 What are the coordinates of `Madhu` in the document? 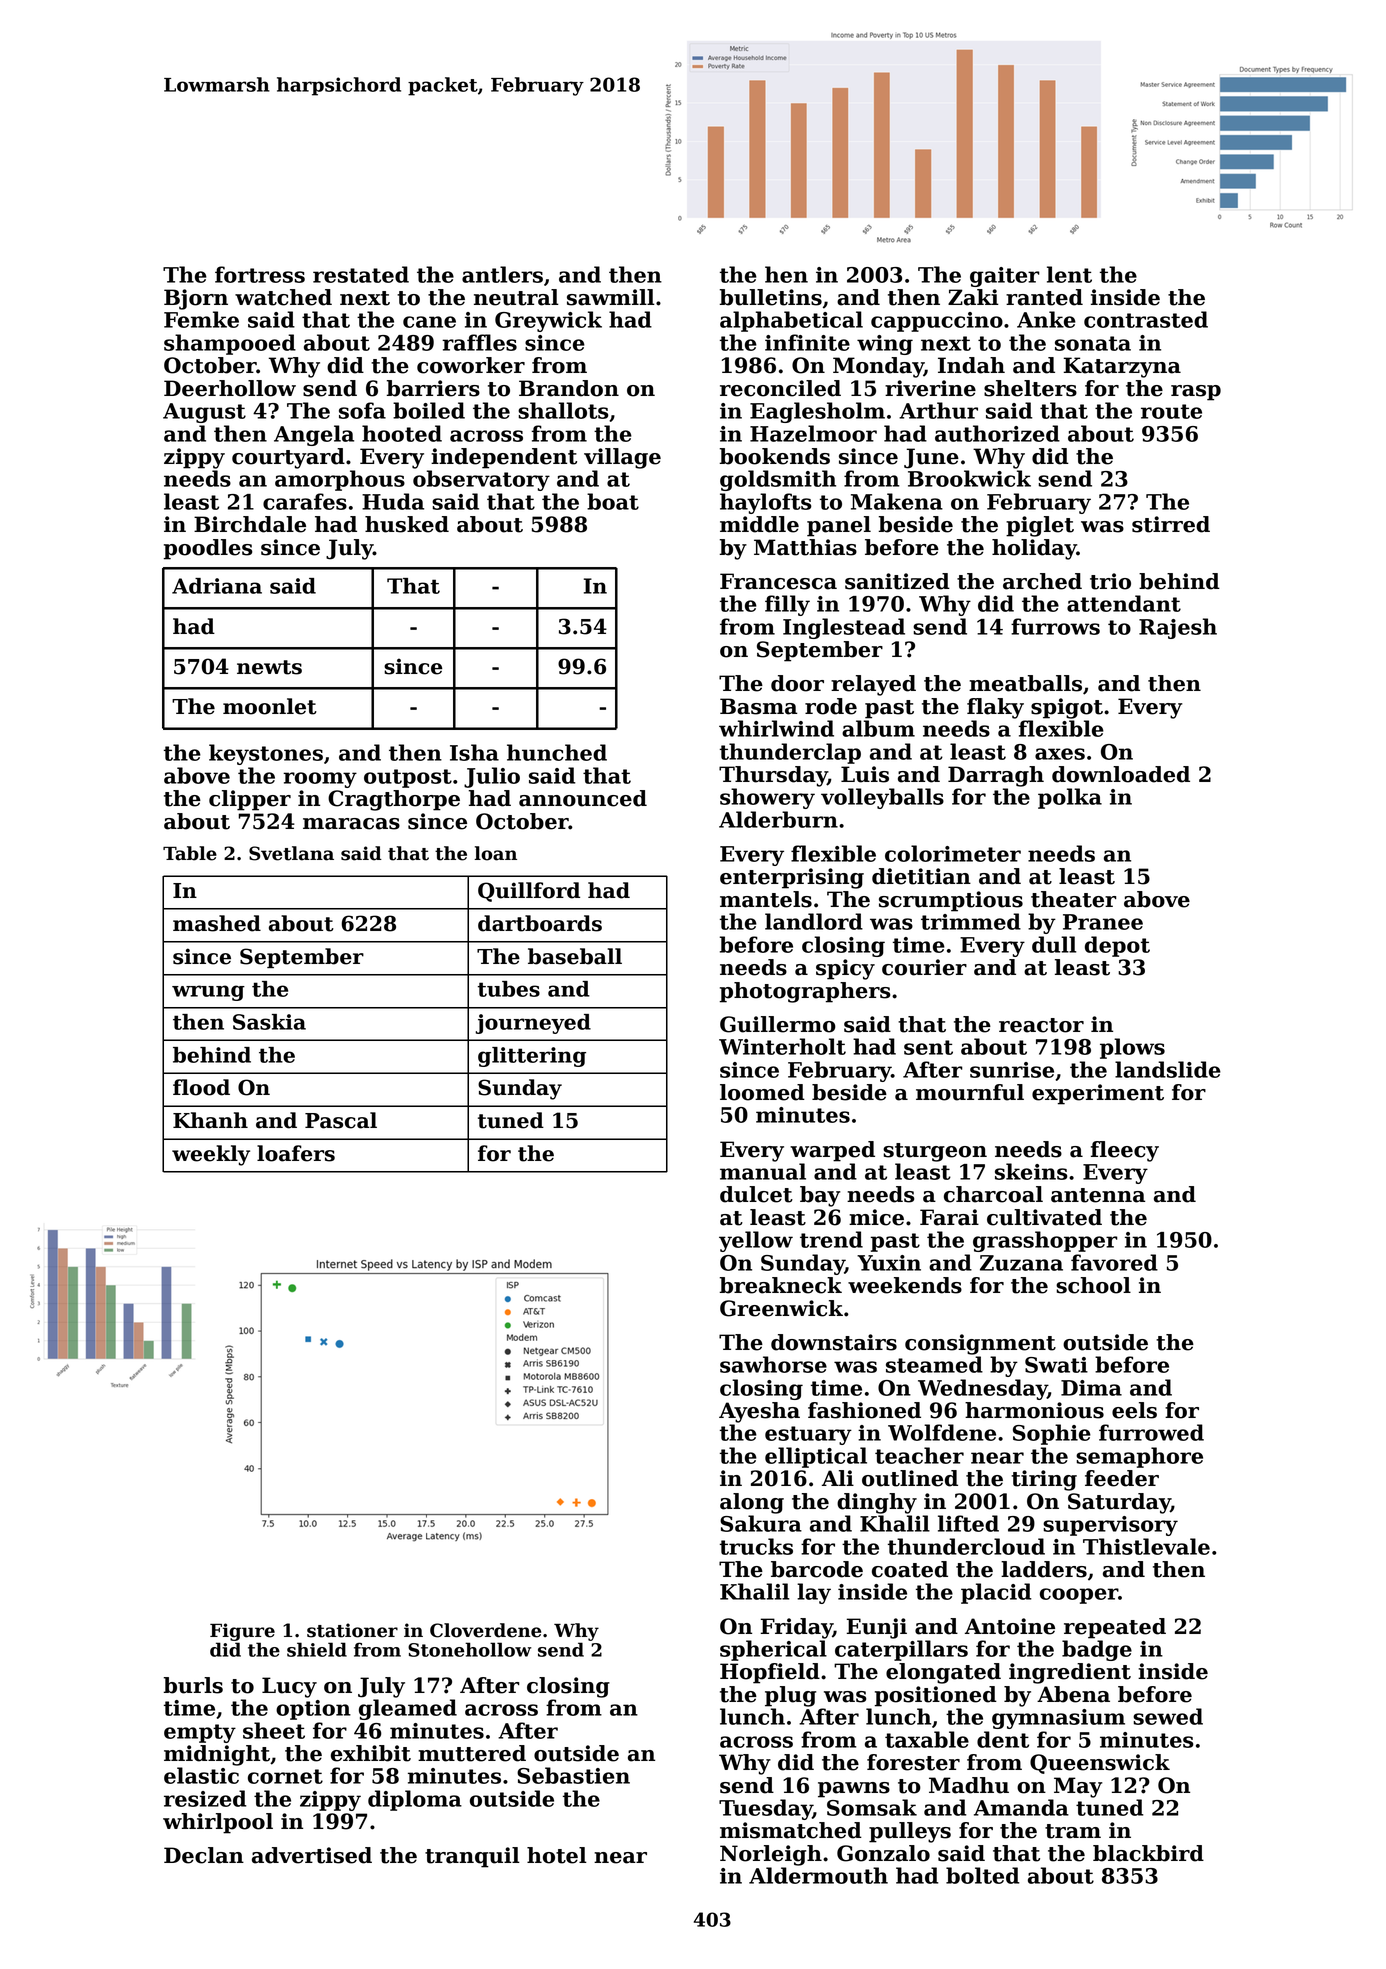 It's located at (969, 1785).
